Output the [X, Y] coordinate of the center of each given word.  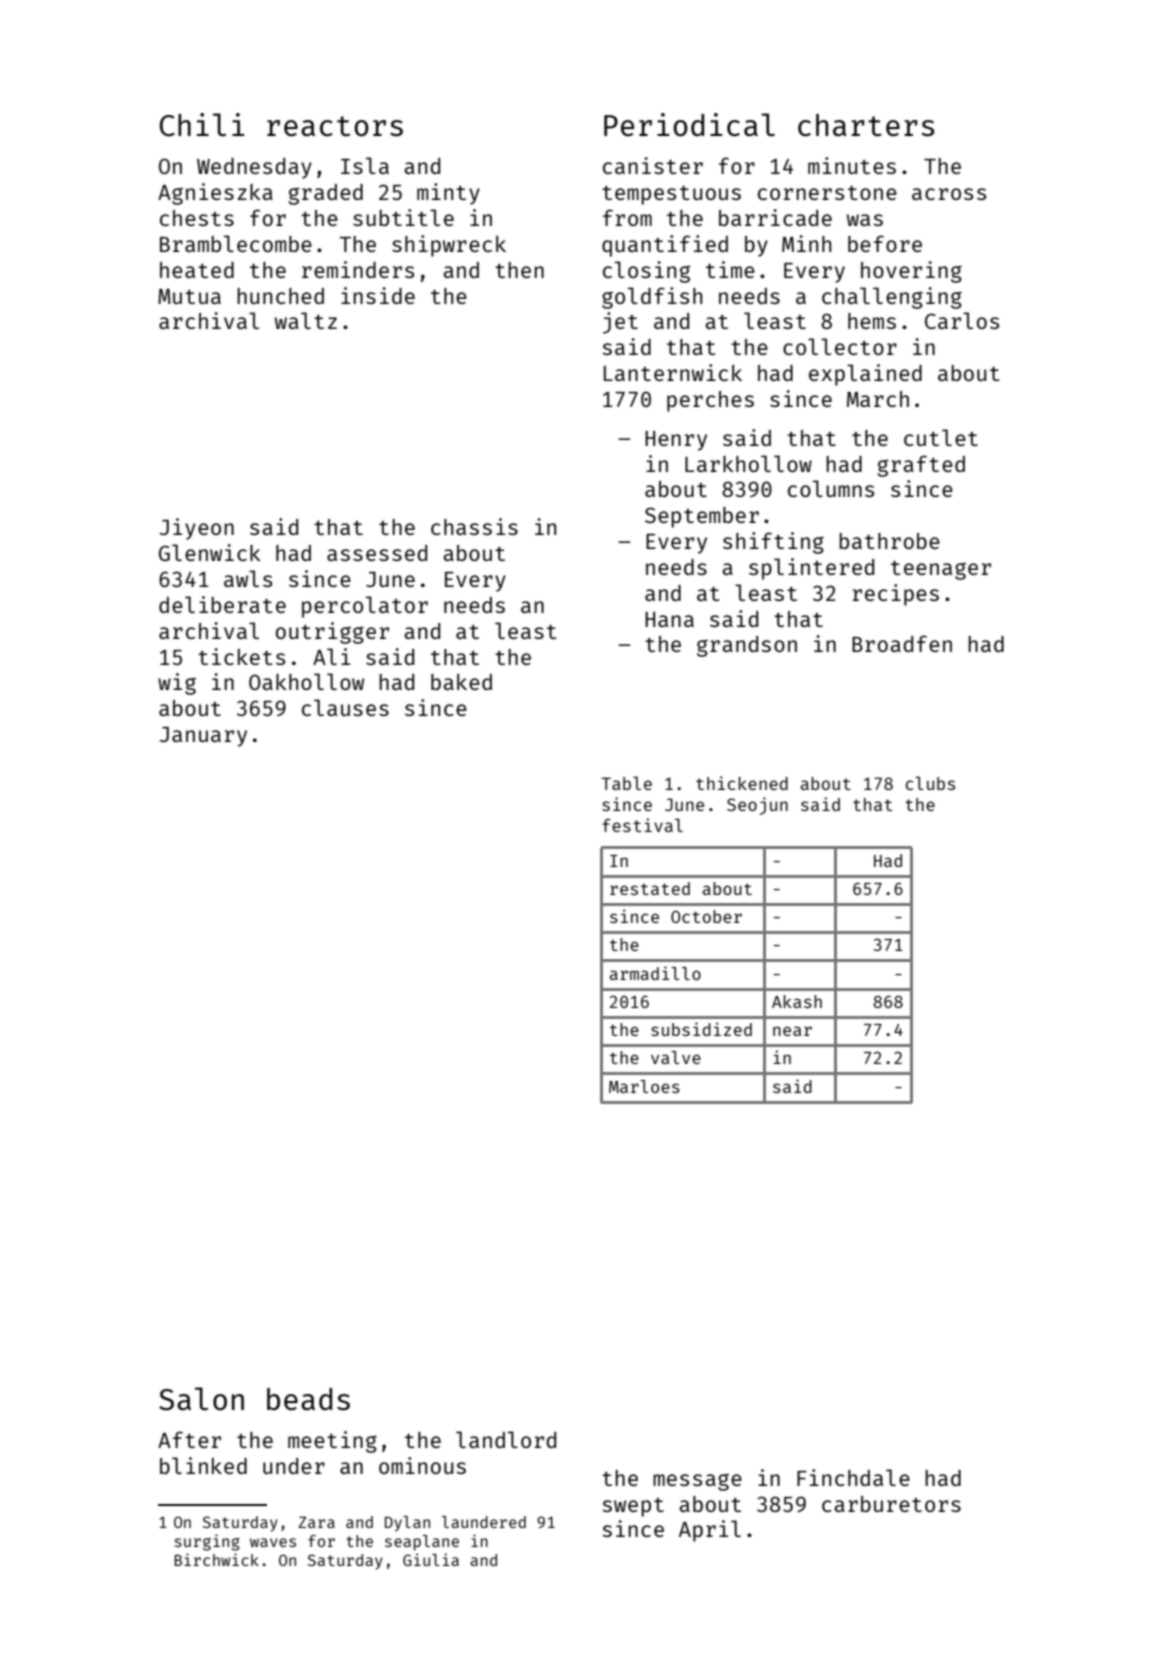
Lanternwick [673, 372]
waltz [306, 320]
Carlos [962, 320]
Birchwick [217, 1559]
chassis [474, 526]
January [203, 737]
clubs [930, 783]
